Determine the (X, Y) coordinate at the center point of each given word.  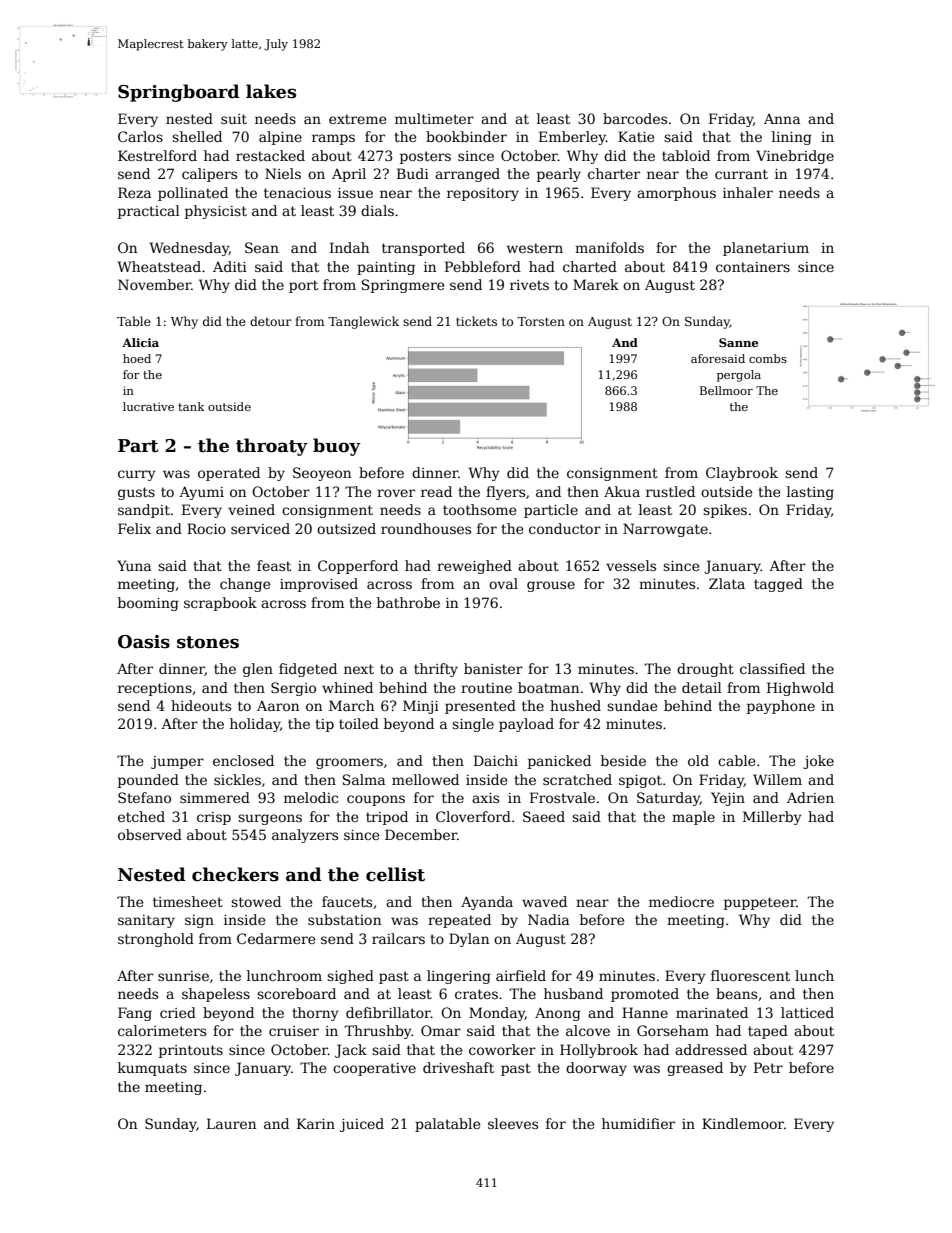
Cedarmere (276, 938)
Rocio (206, 528)
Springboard (179, 93)
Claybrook (742, 474)
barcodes (635, 118)
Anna (782, 119)
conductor (565, 528)
